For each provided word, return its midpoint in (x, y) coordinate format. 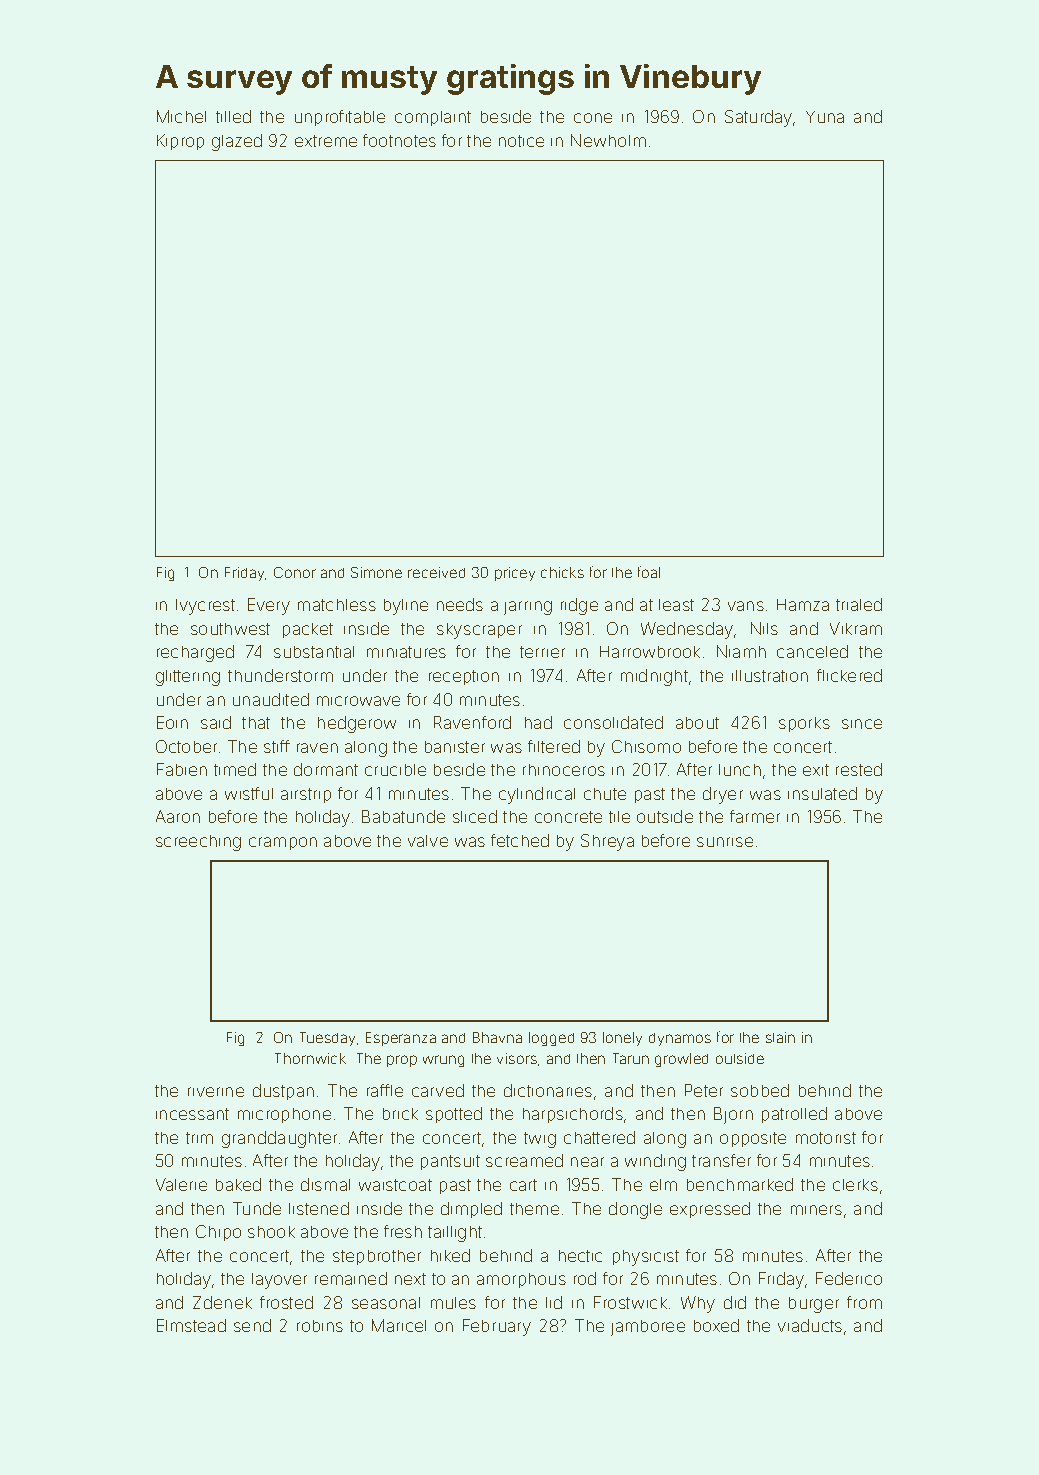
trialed (859, 604)
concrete (568, 817)
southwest (230, 629)
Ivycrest (205, 607)
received (436, 572)
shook (271, 1232)
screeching (198, 843)
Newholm (608, 140)
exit (816, 770)
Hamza (803, 605)
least (676, 605)
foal (649, 572)
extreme (326, 141)
